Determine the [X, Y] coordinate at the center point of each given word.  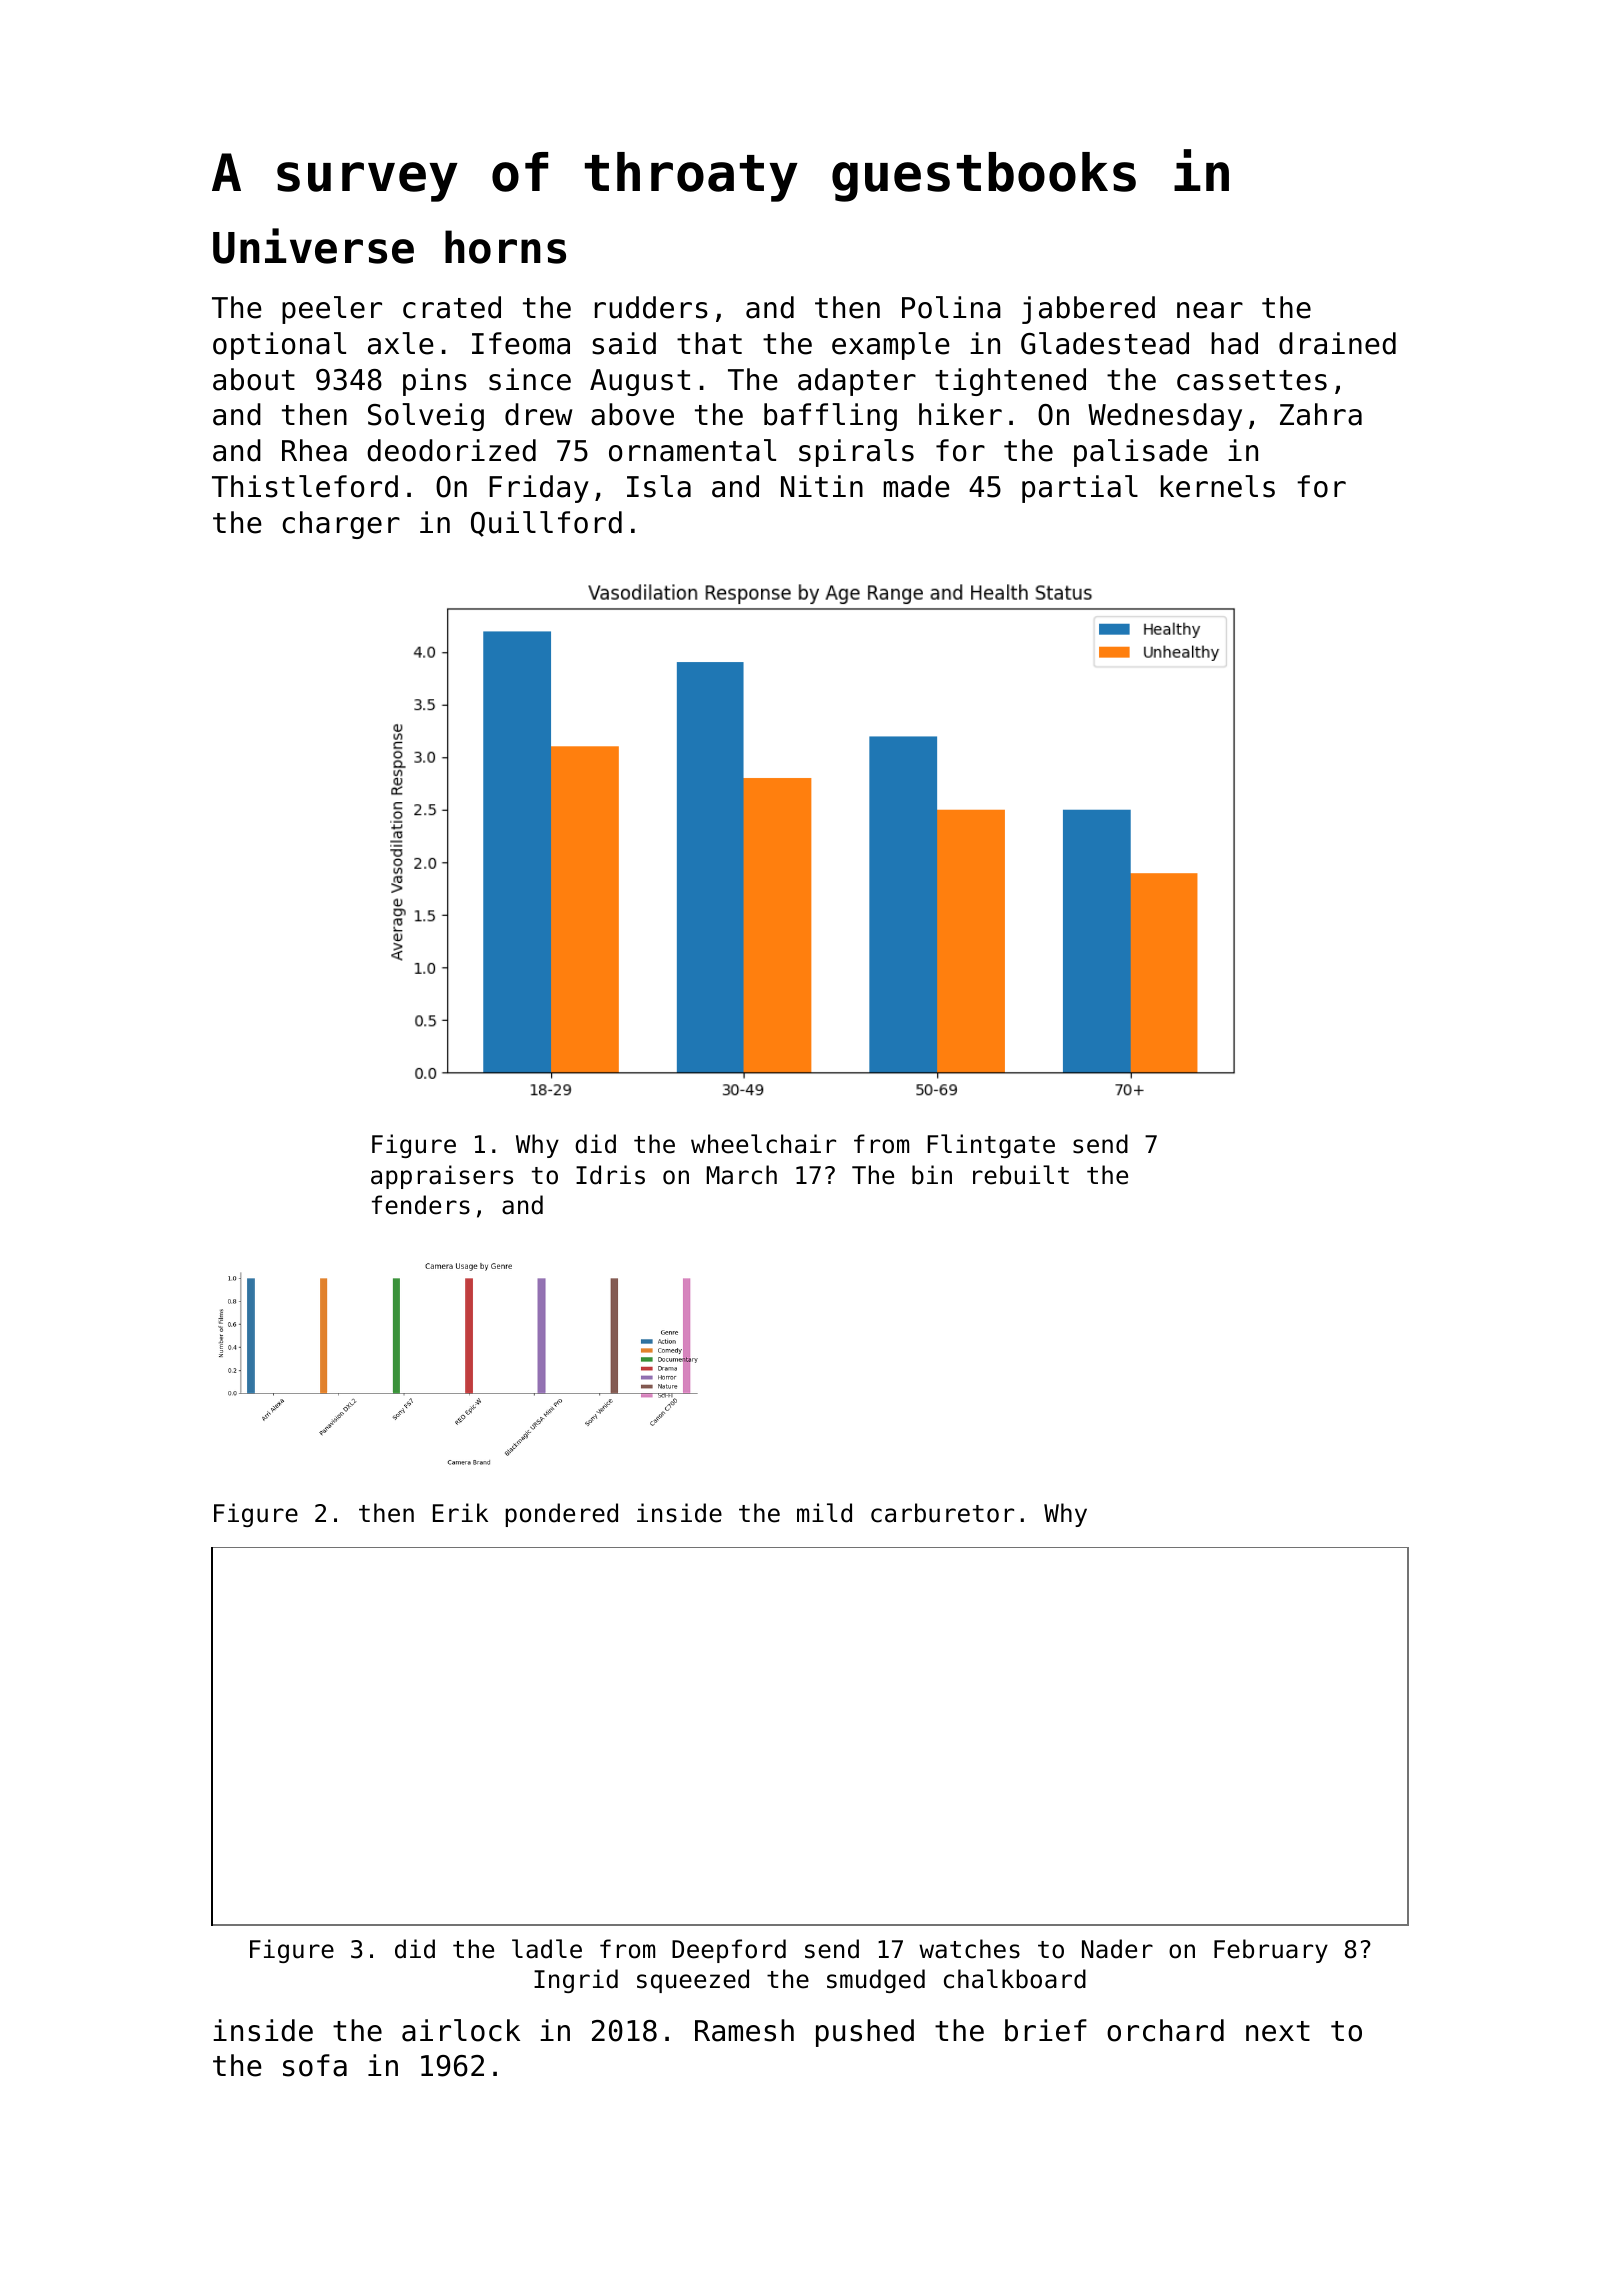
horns [505, 247]
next [1278, 2031]
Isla [659, 486]
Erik [460, 1512]
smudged [876, 1981]
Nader [1117, 1949]
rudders [651, 307]
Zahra [1321, 414]
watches [969, 1949]
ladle [547, 1949]
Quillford [546, 524]
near [1210, 310]
